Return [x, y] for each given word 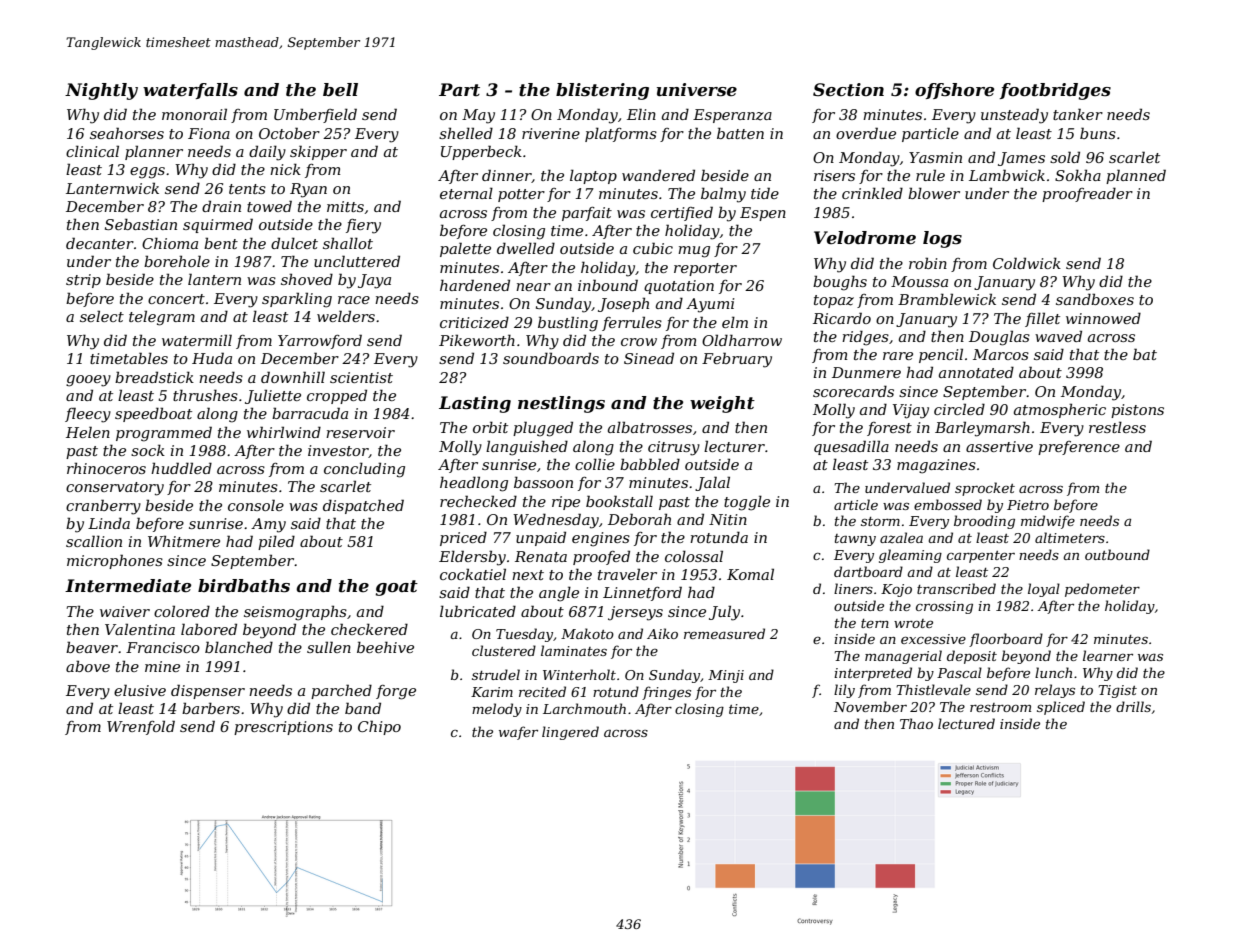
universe [697, 90]
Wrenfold [141, 727]
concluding [364, 470]
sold [1065, 157]
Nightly [101, 91]
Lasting [475, 404]
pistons [1137, 411]
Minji [726, 676]
